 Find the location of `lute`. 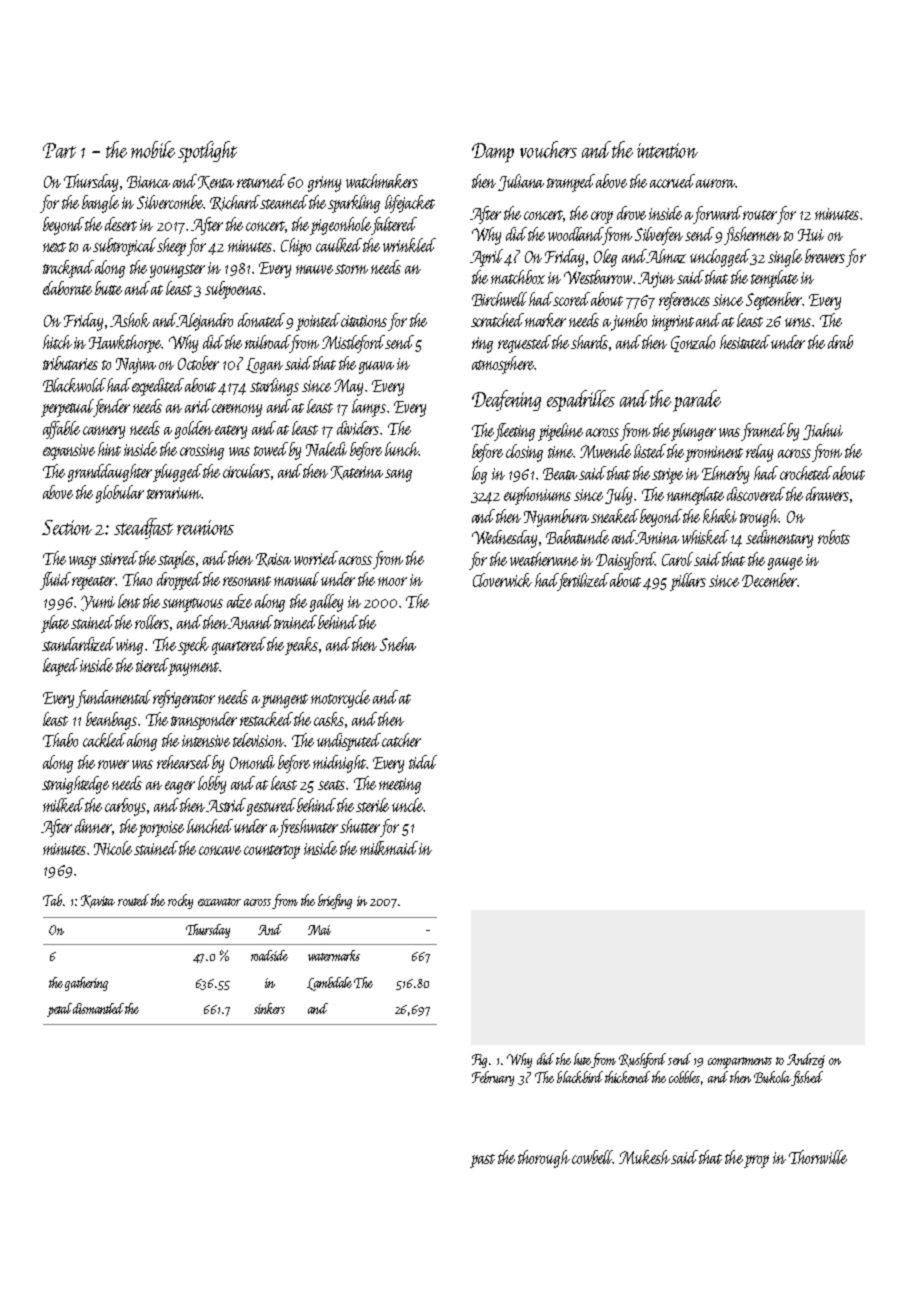

lute is located at coordinates (582, 1059).
